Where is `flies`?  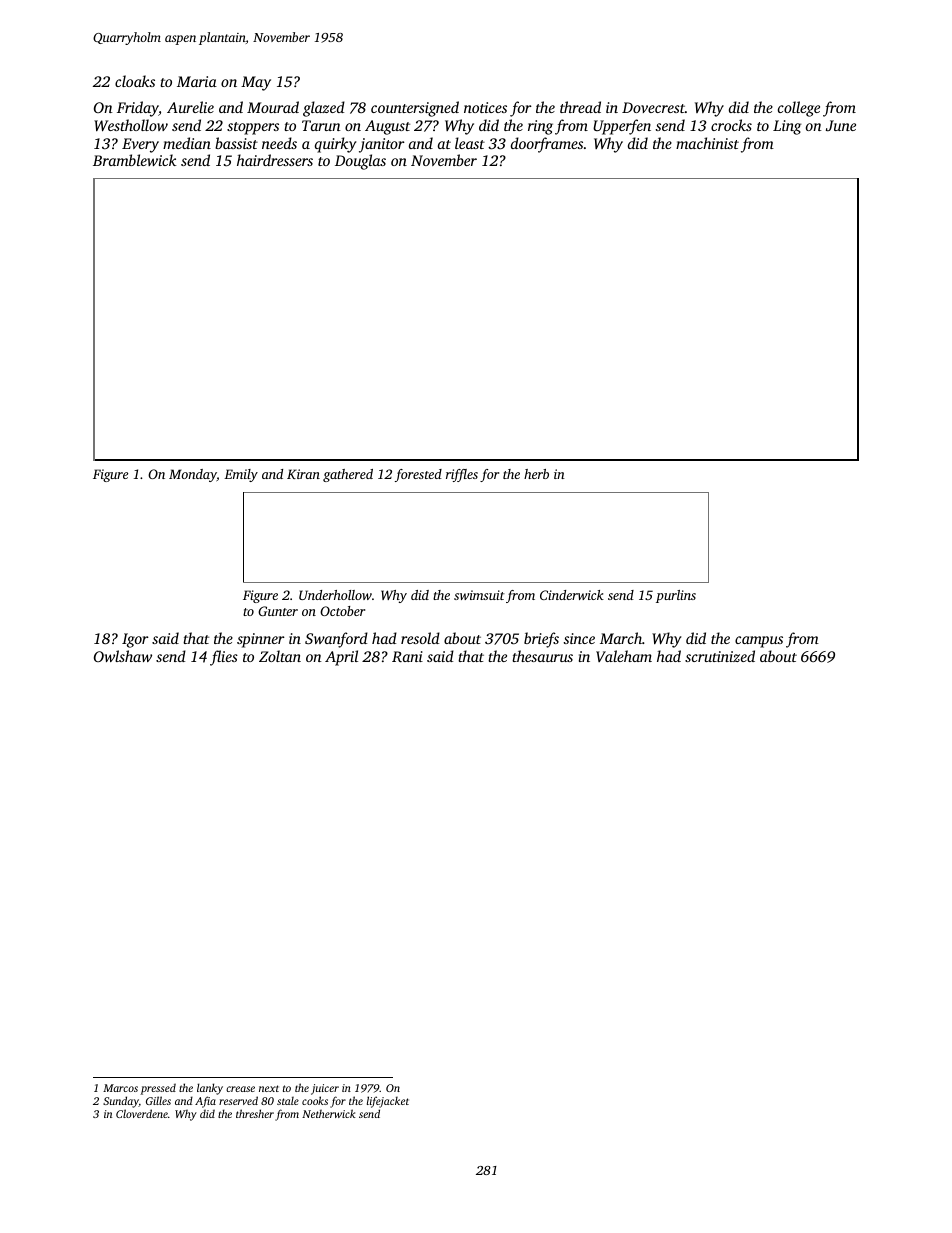 flies is located at coordinates (224, 658).
